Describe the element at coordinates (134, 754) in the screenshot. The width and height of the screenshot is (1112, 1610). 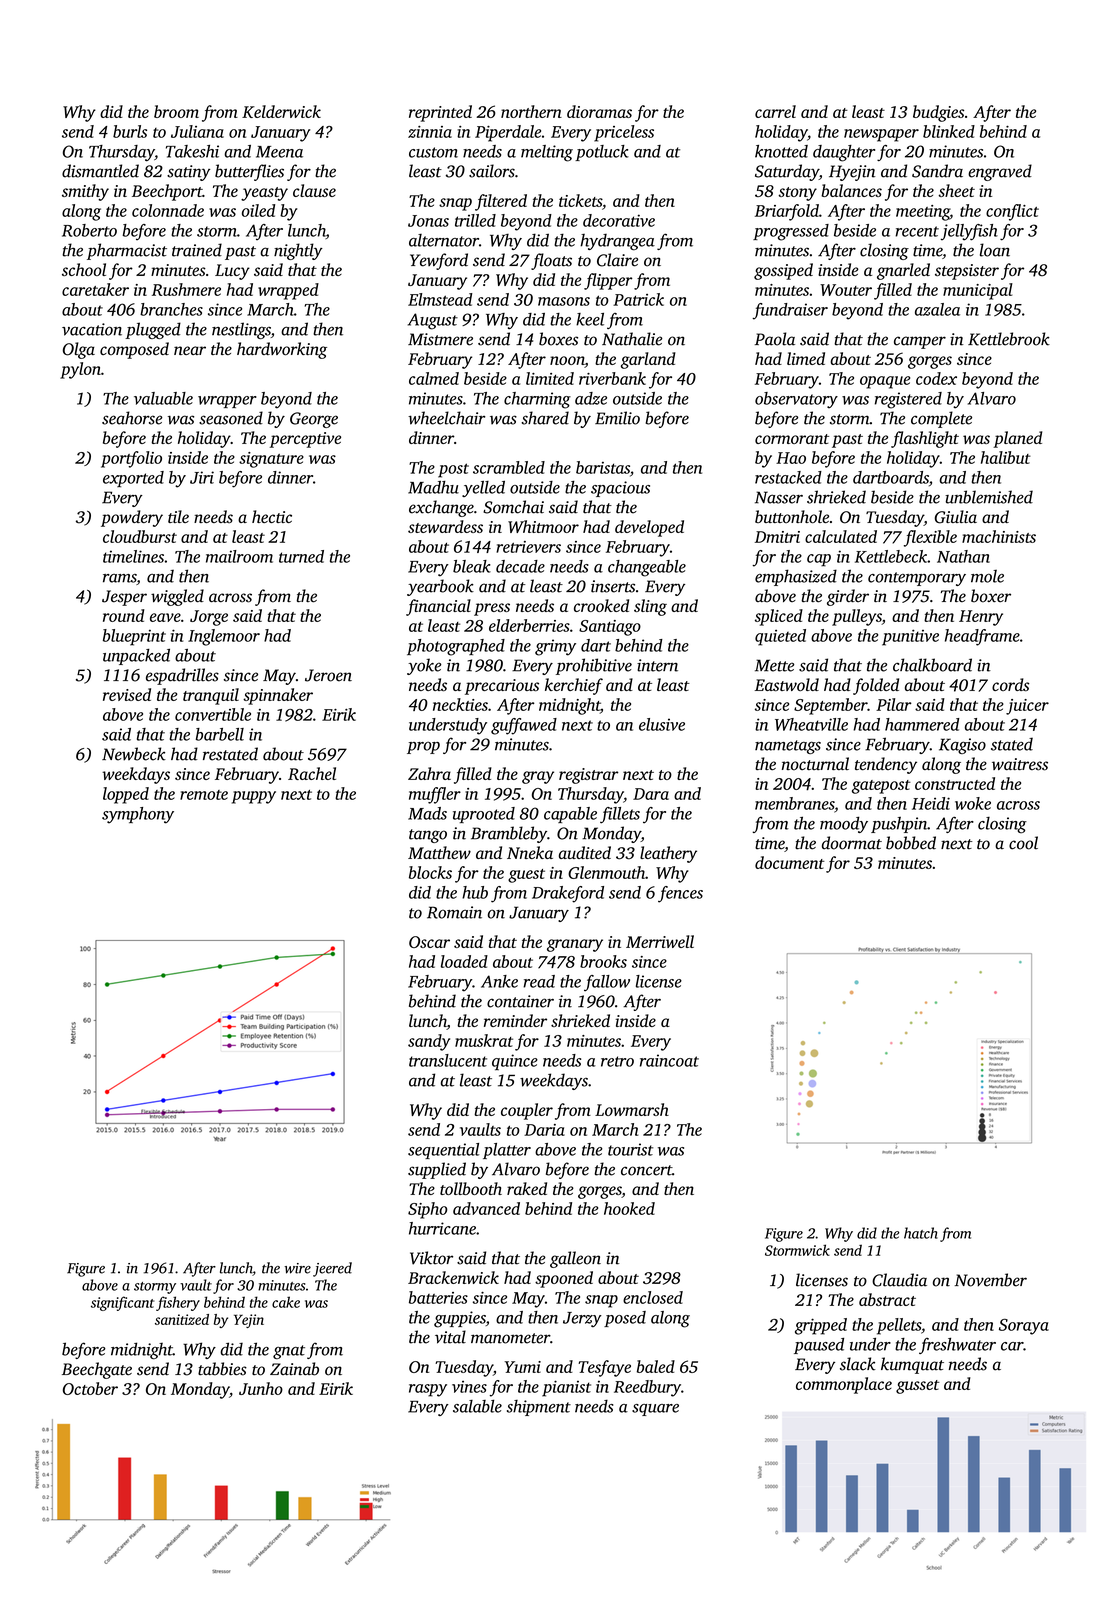
I see `Newbeck` at that location.
